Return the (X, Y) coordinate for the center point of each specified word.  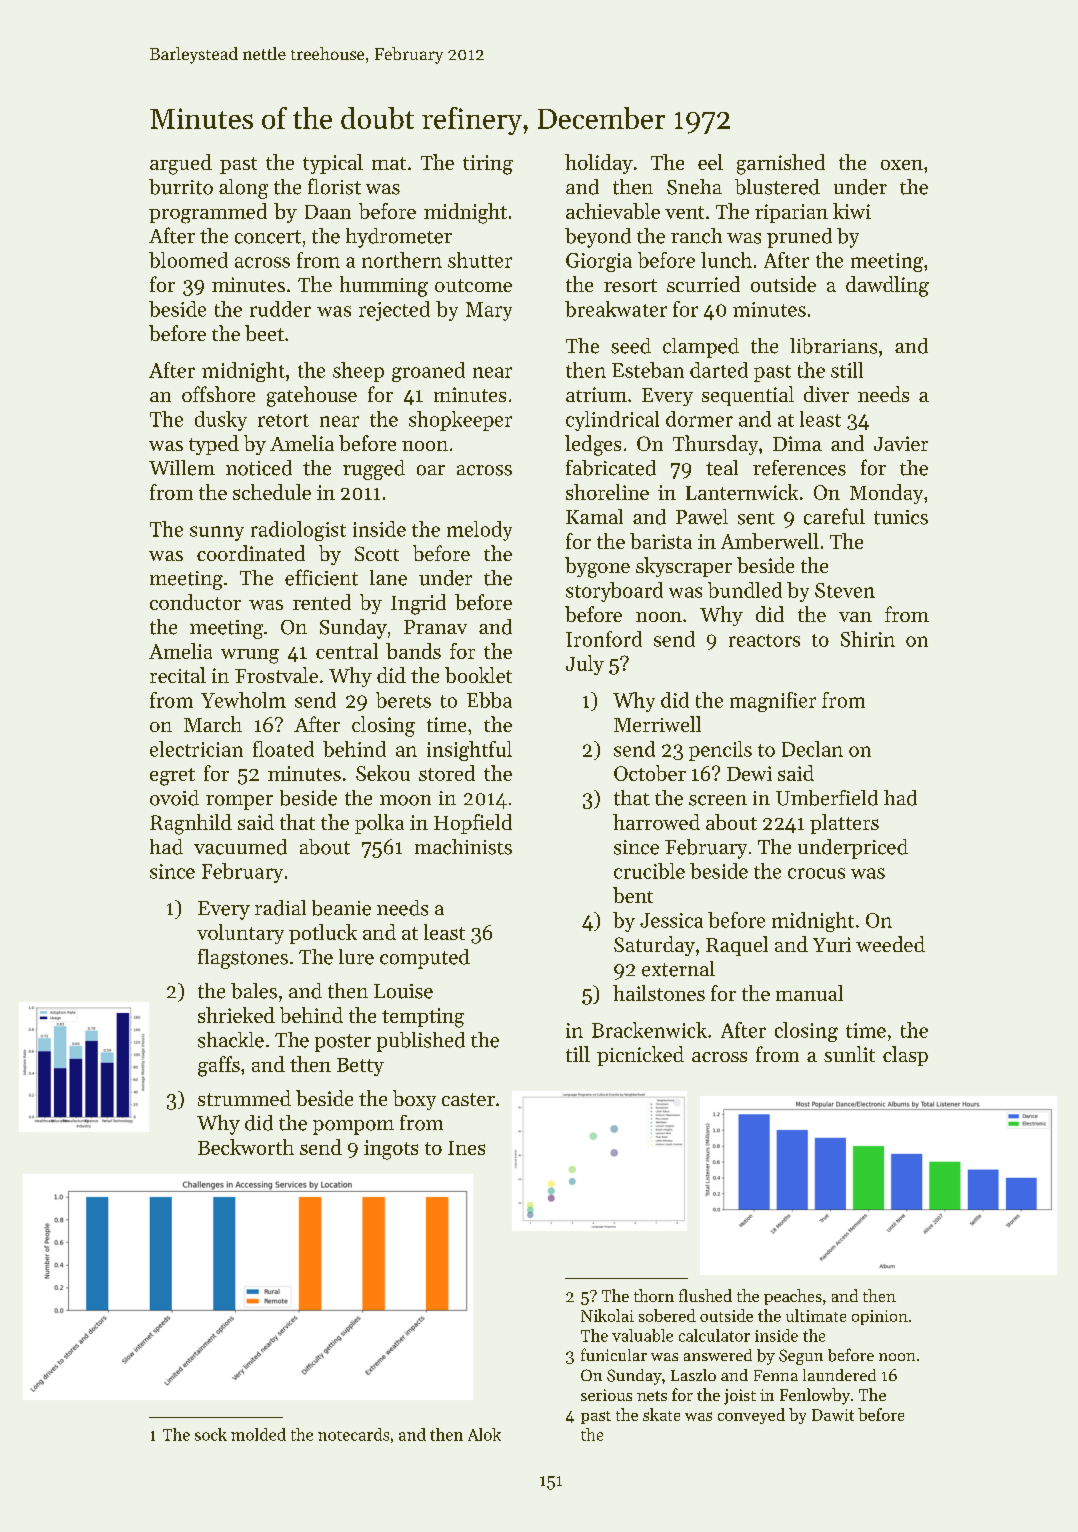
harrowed (656, 822)
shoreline (607, 492)
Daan (328, 212)
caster (468, 1099)
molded (258, 1434)
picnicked (640, 1056)
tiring (488, 165)
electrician (196, 749)
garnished (781, 164)
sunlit (849, 1054)
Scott (377, 553)
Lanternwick (742, 492)
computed (425, 959)
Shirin (868, 639)
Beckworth (246, 1147)
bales (254, 991)
